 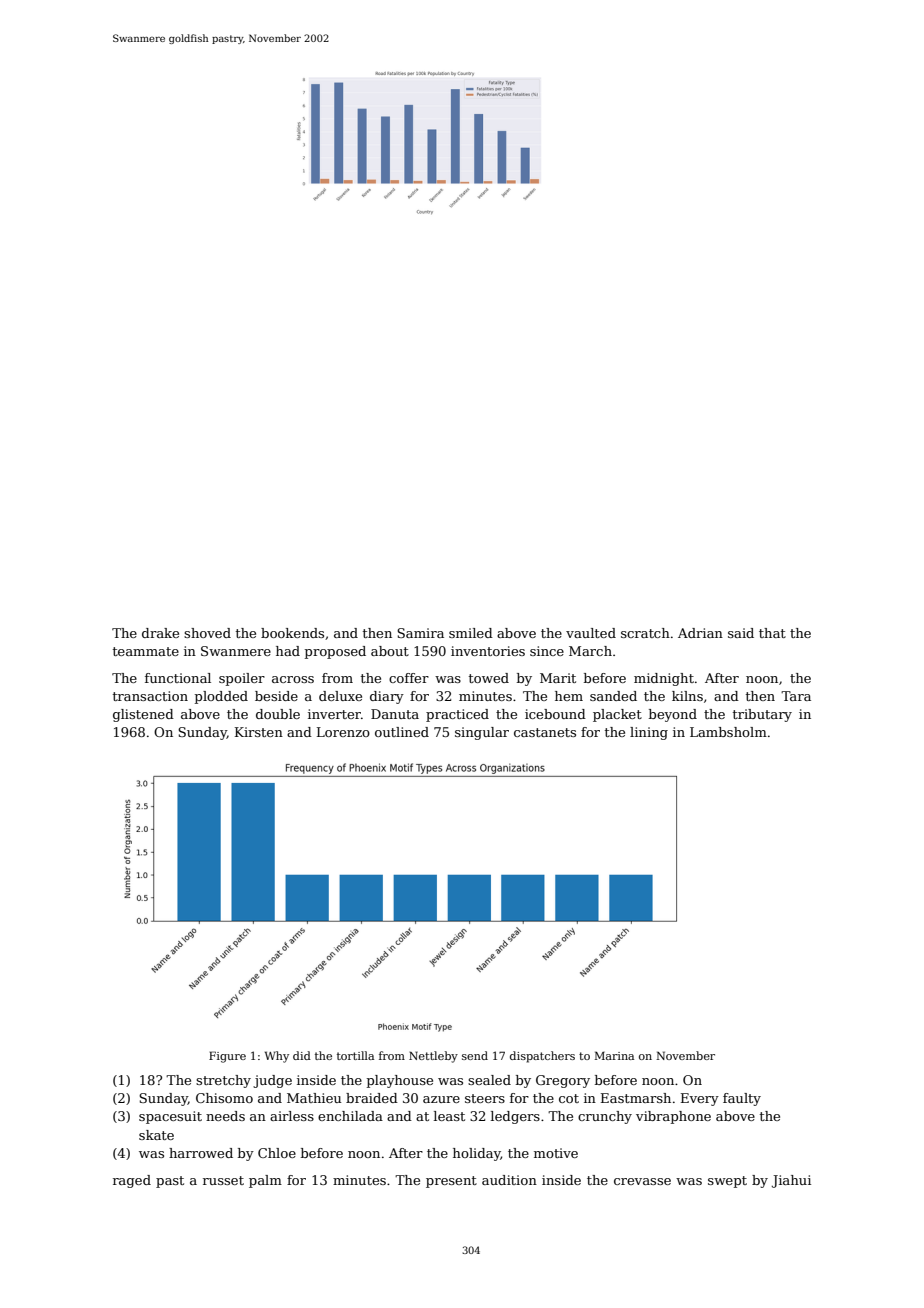 What do you see at coordinates (545, 732) in the image?
I see `castanets` at bounding box center [545, 732].
